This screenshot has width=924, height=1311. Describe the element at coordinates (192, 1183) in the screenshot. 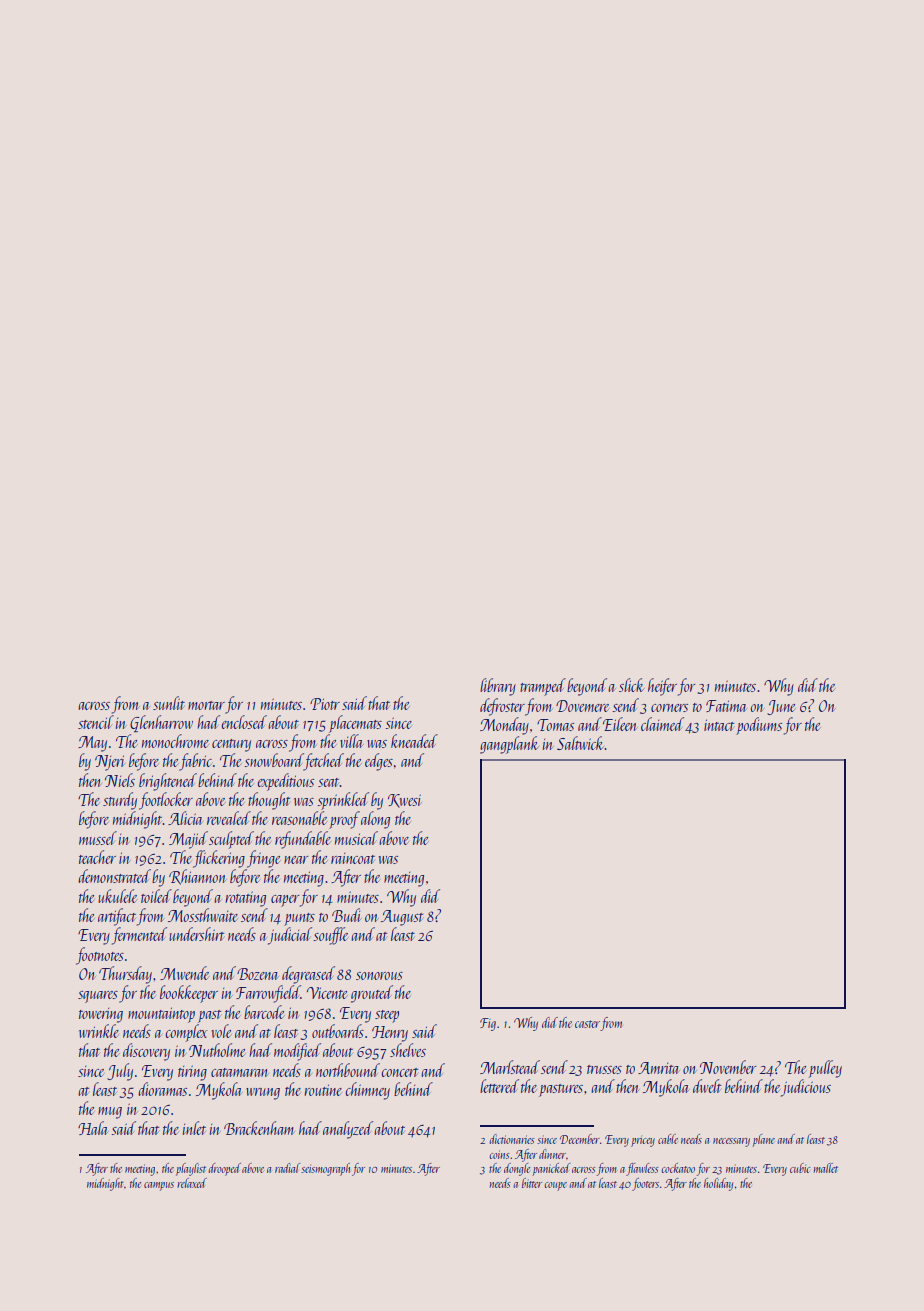

I see `relaxed` at that location.
